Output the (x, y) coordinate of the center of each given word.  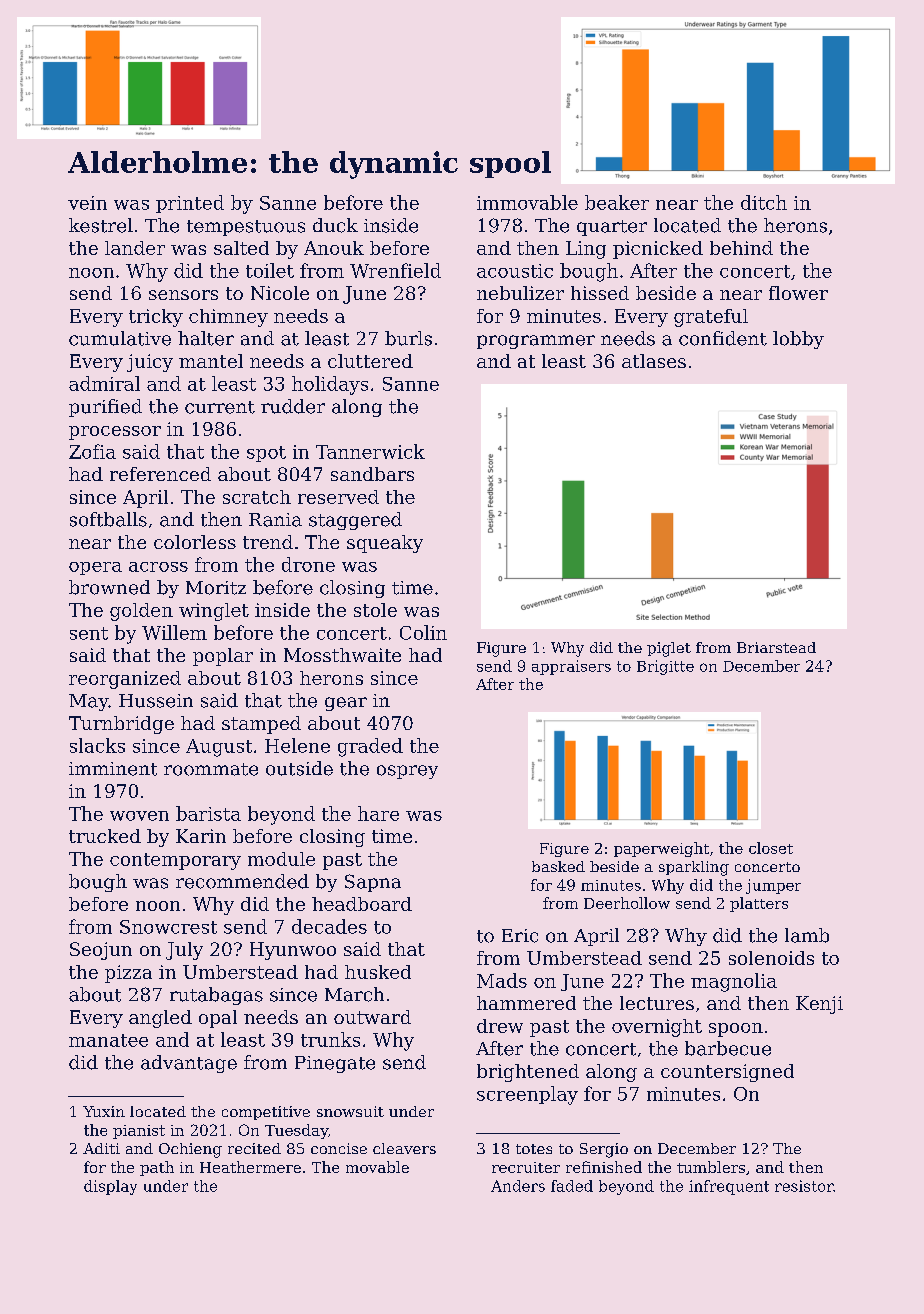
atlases (654, 361)
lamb (807, 935)
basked (558, 866)
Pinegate (335, 1064)
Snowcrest (168, 927)
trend (268, 542)
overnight (657, 1028)
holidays (330, 385)
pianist (139, 1132)
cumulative (120, 338)
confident (723, 338)
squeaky (385, 544)
